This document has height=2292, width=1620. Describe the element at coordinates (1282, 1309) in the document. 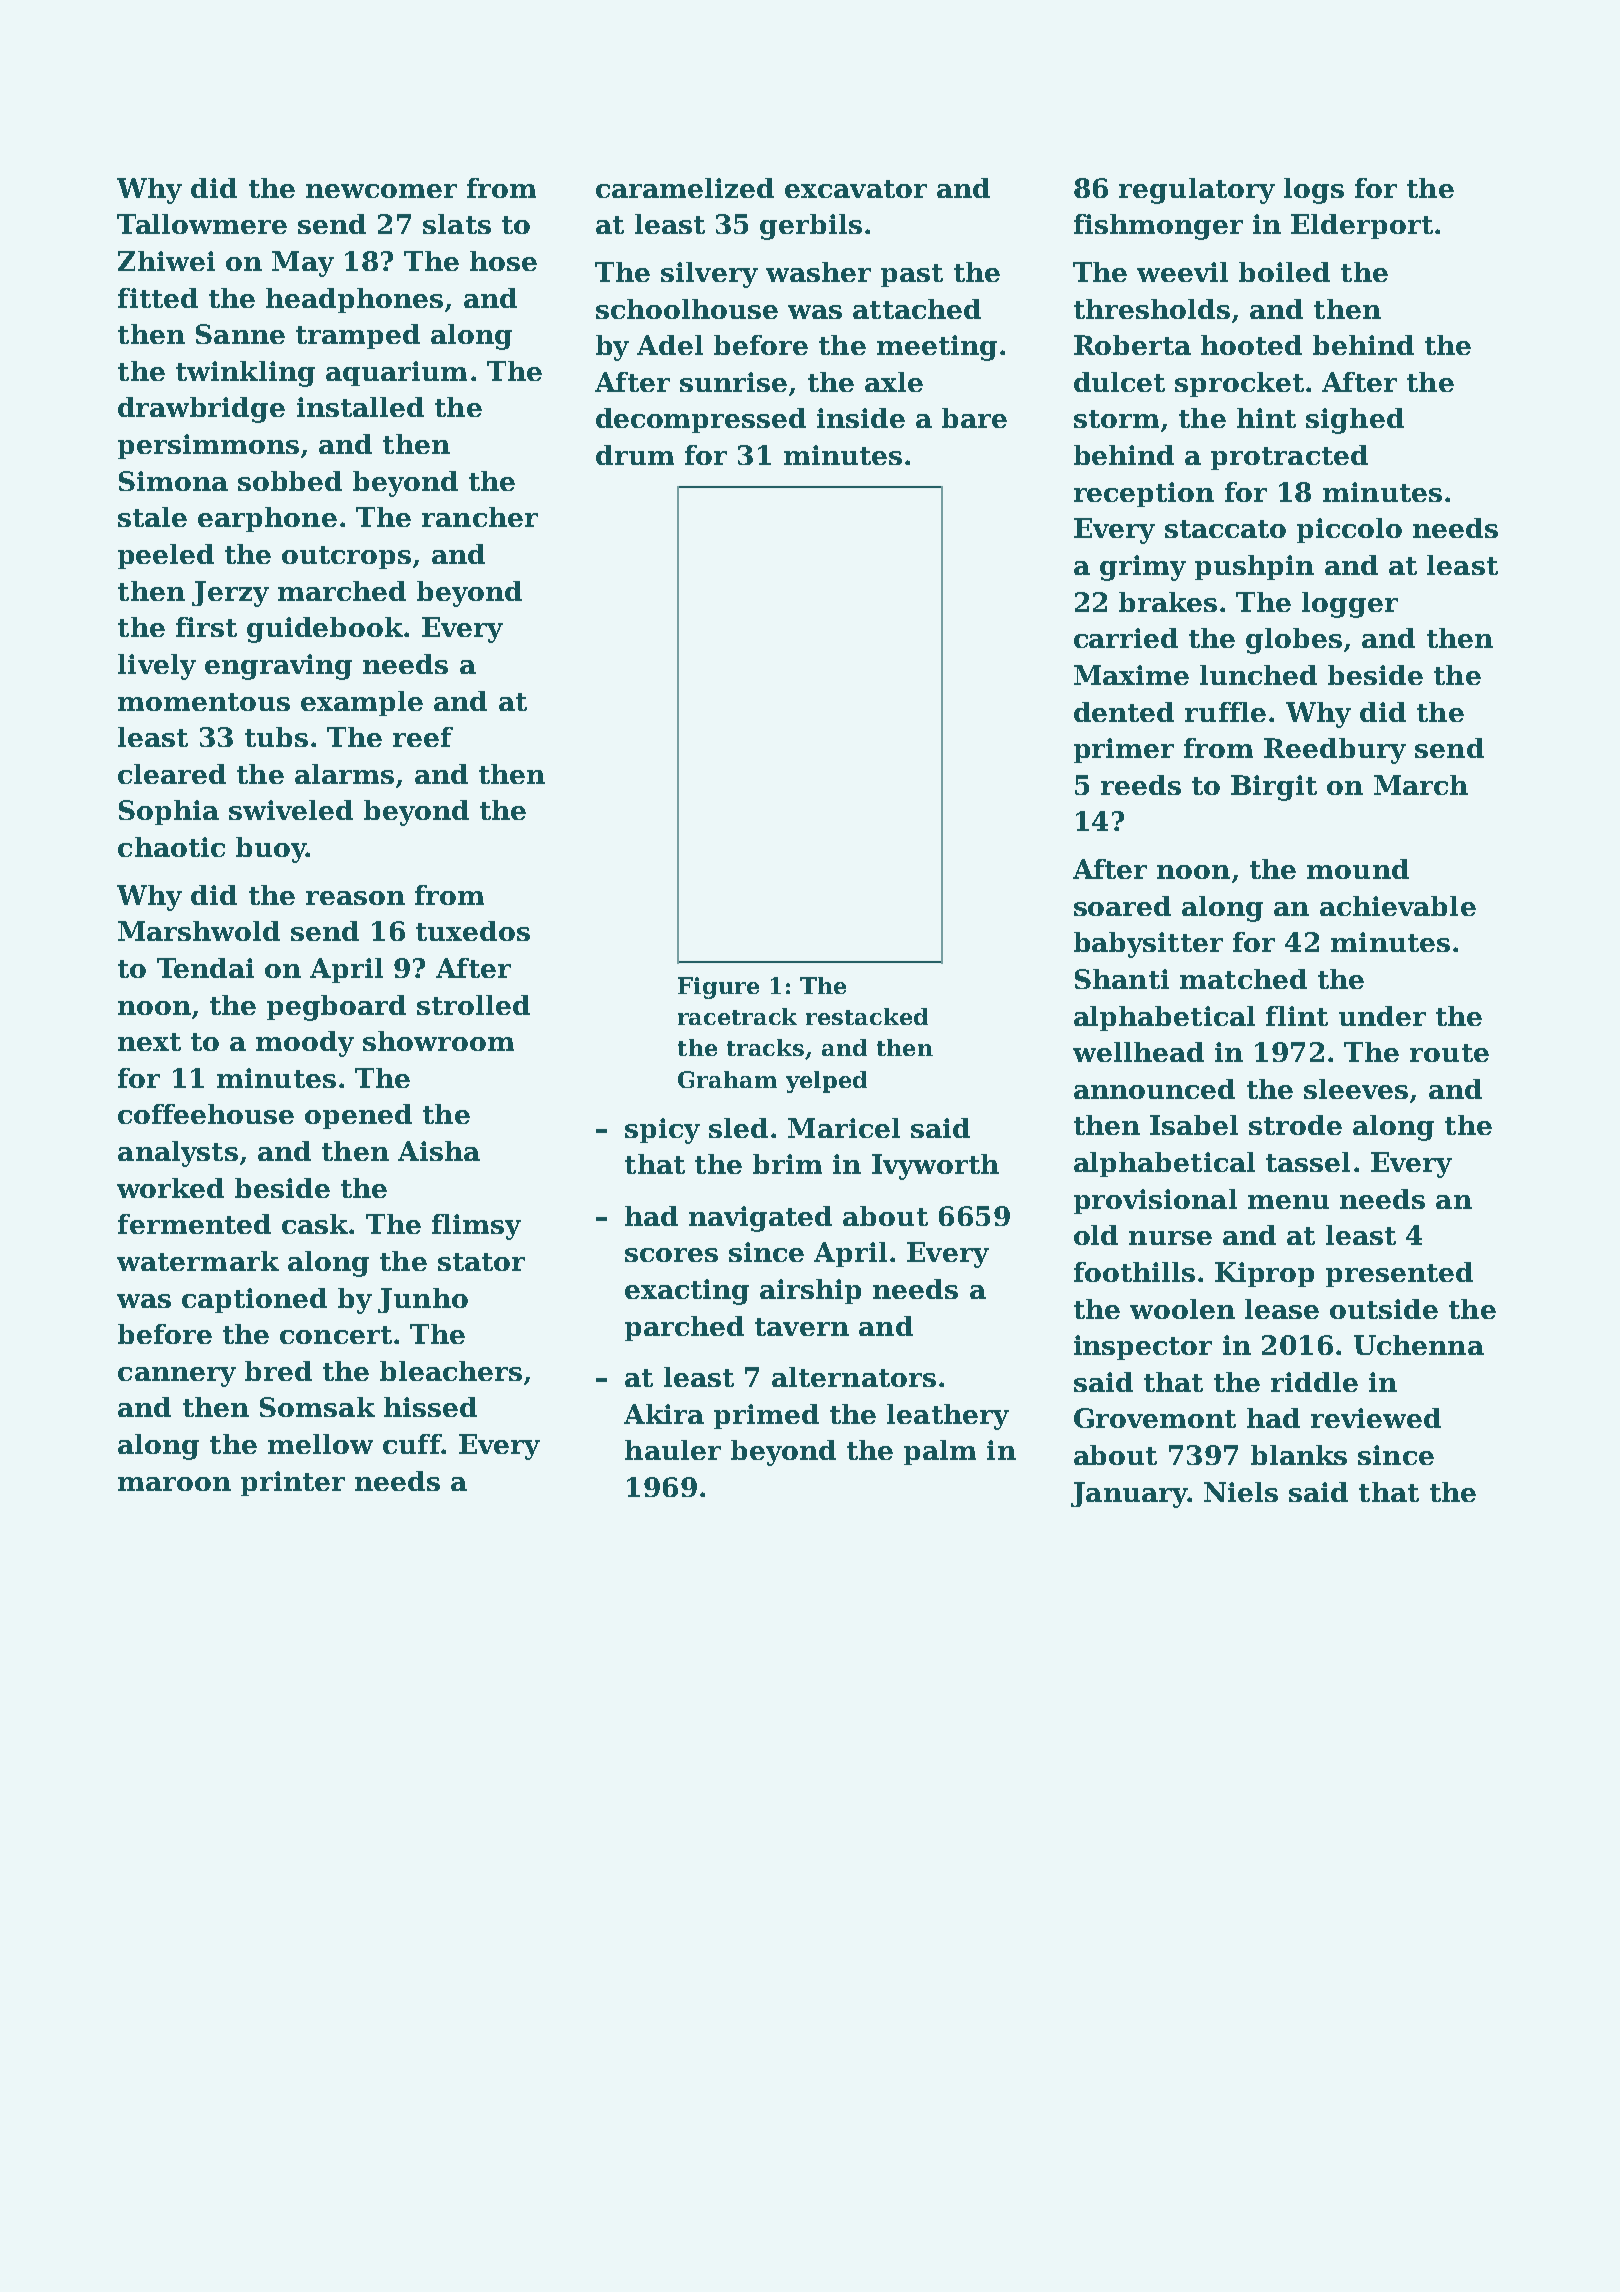

I see `lease` at that location.
